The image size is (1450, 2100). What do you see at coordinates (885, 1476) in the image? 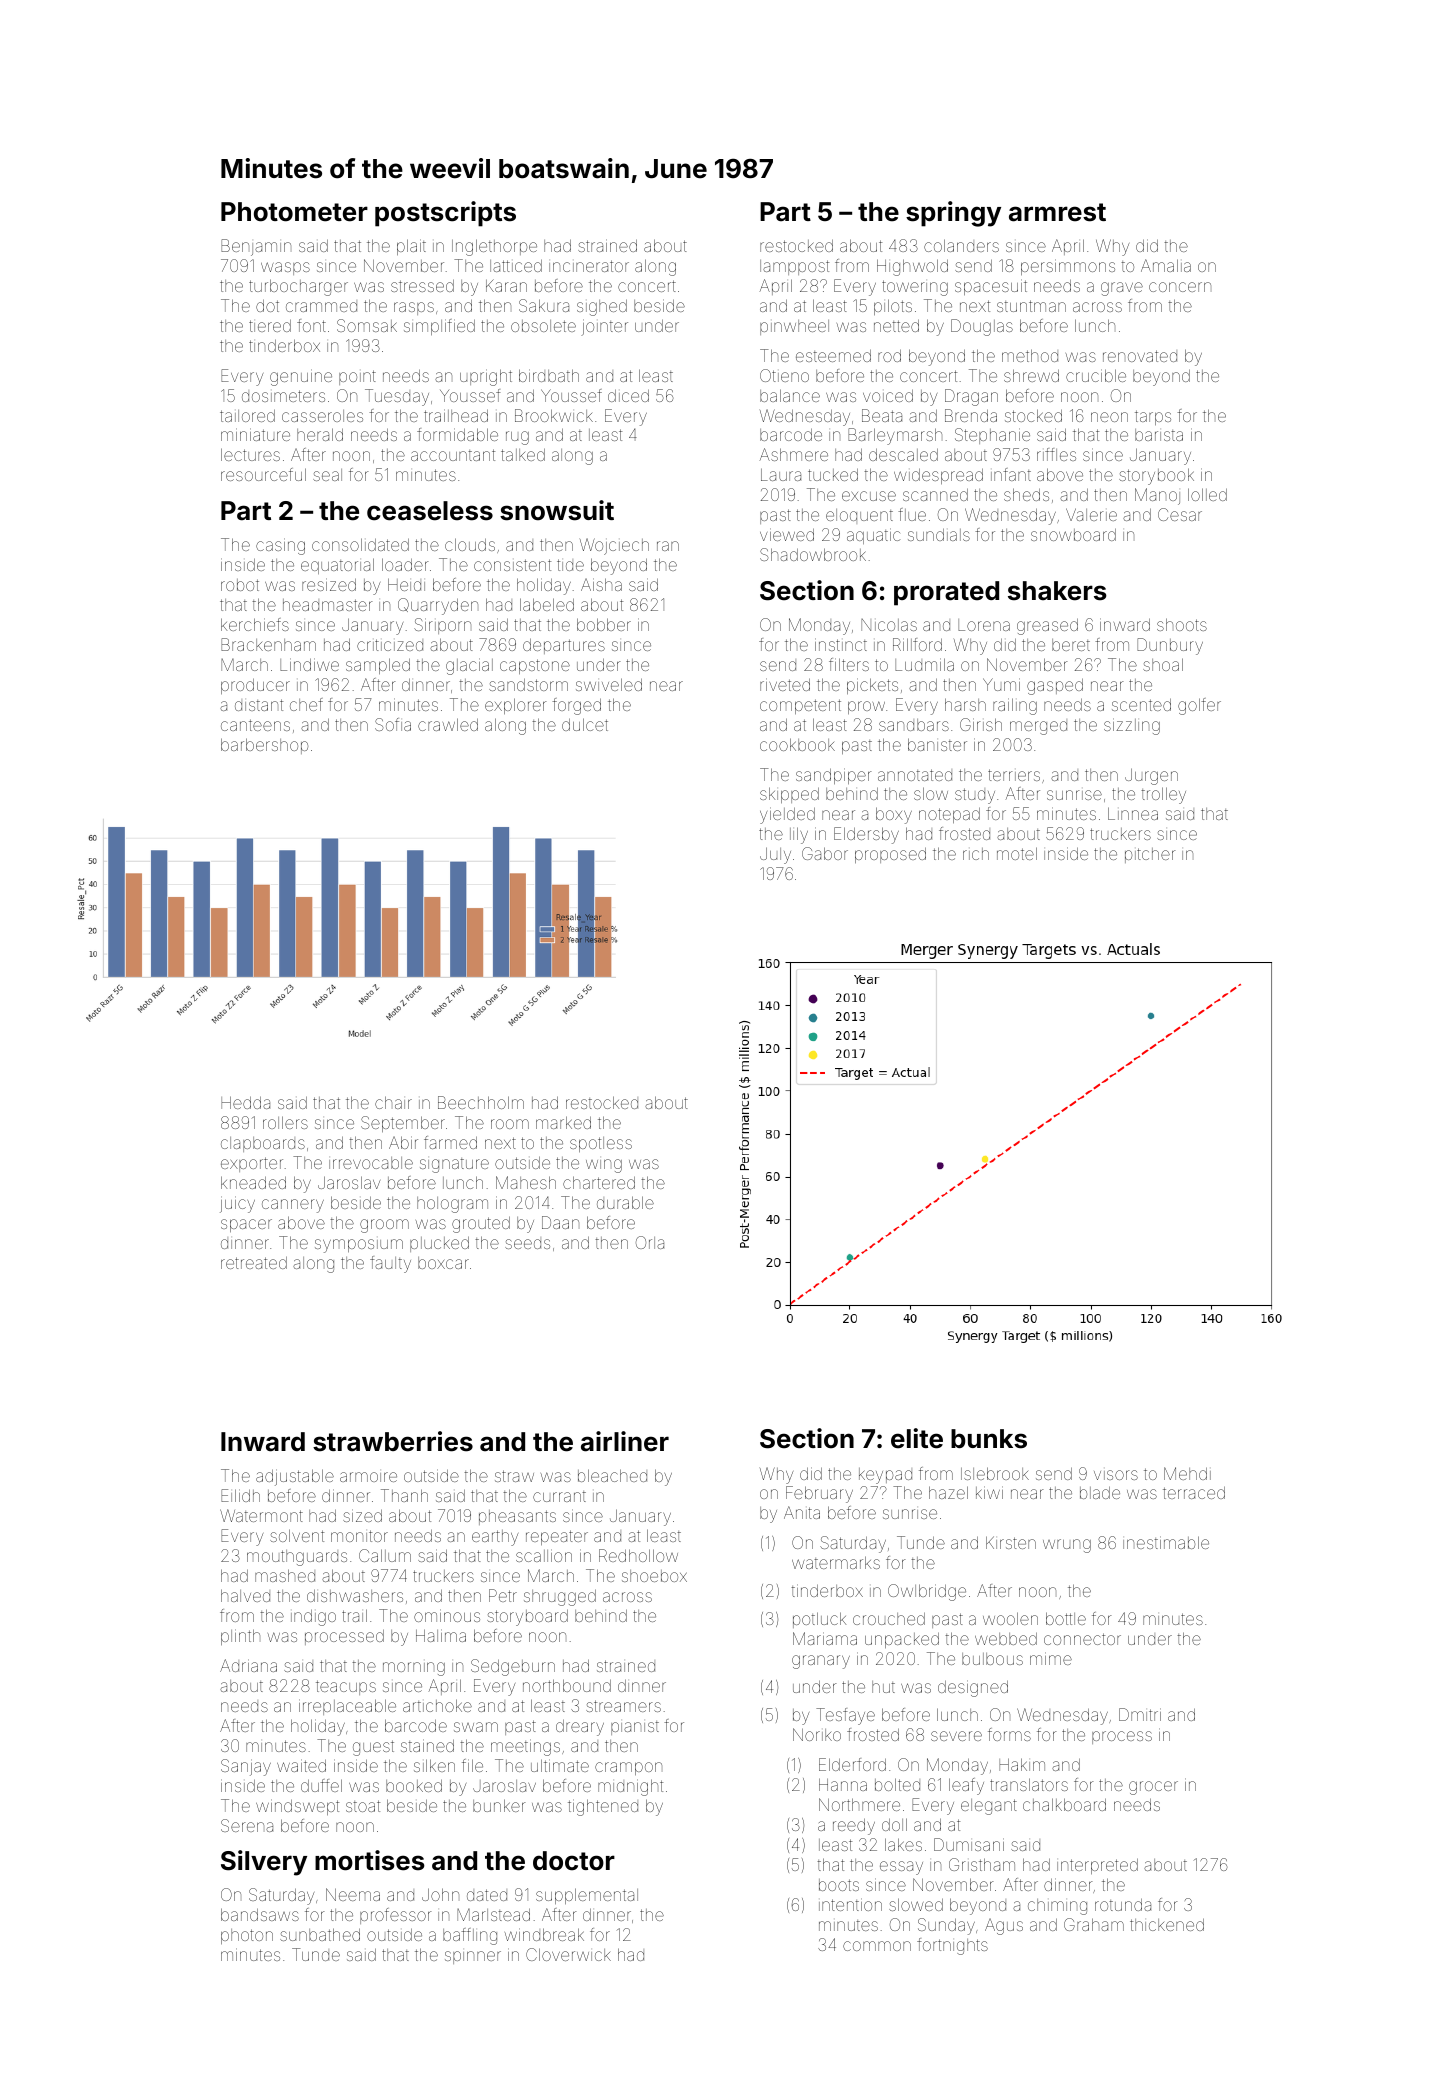
I see `keypad` at bounding box center [885, 1476].
